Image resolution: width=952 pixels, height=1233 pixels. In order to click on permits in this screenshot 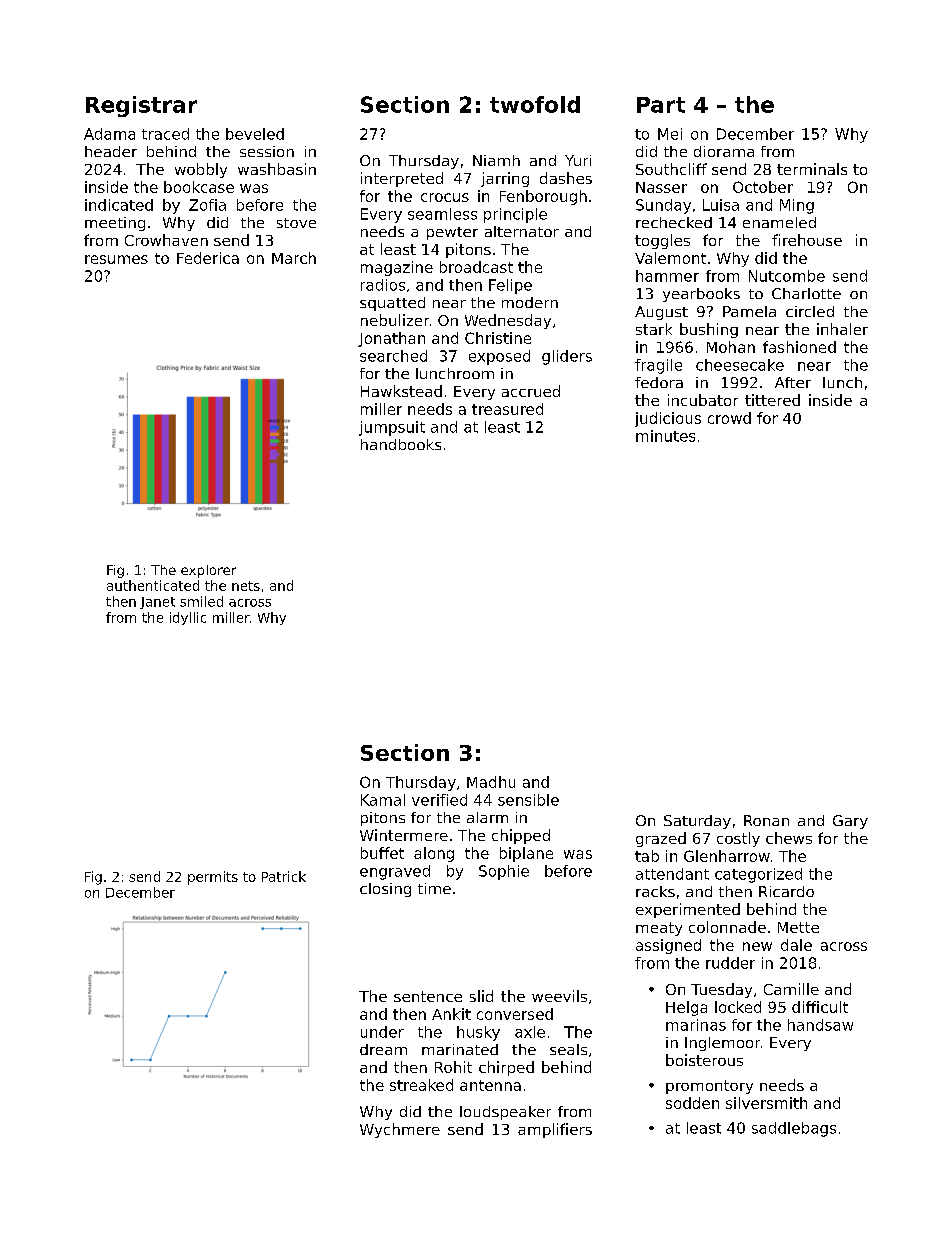, I will do `click(213, 878)`.
